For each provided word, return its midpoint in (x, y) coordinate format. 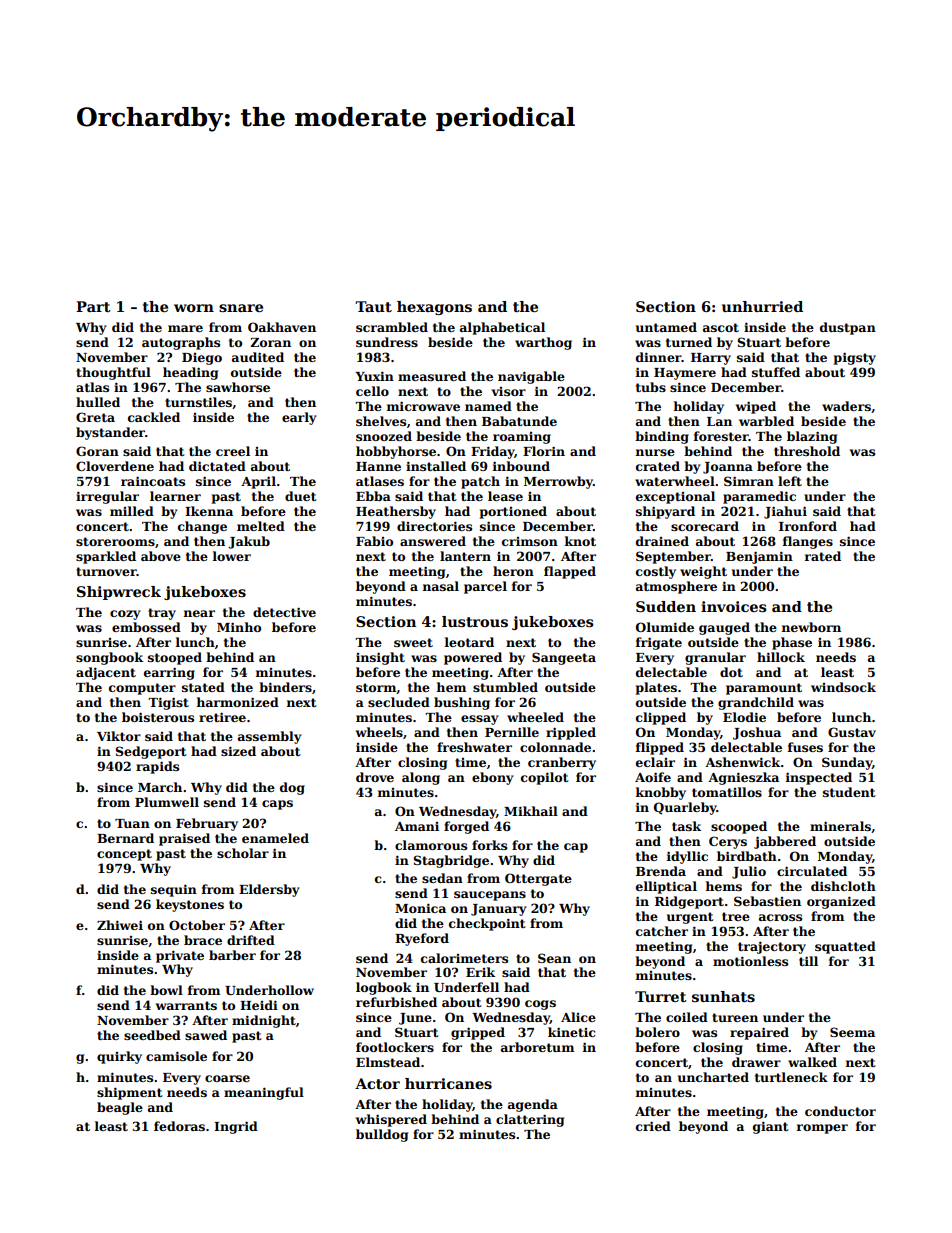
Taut (373, 306)
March (160, 787)
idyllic (687, 857)
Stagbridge (451, 861)
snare (241, 308)
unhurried (762, 306)
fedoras (179, 1126)
